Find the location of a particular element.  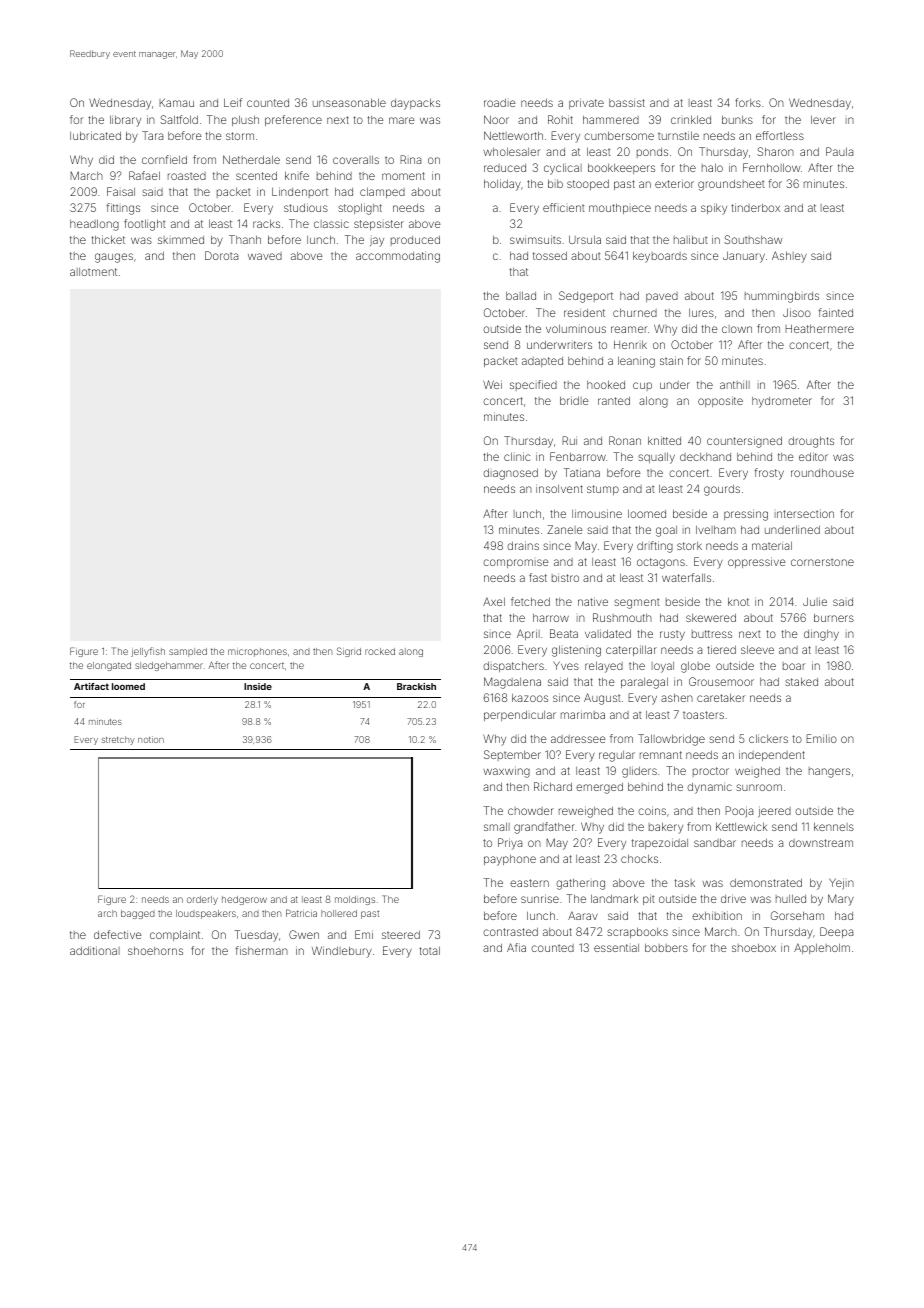

bagged is located at coordinates (138, 914).
